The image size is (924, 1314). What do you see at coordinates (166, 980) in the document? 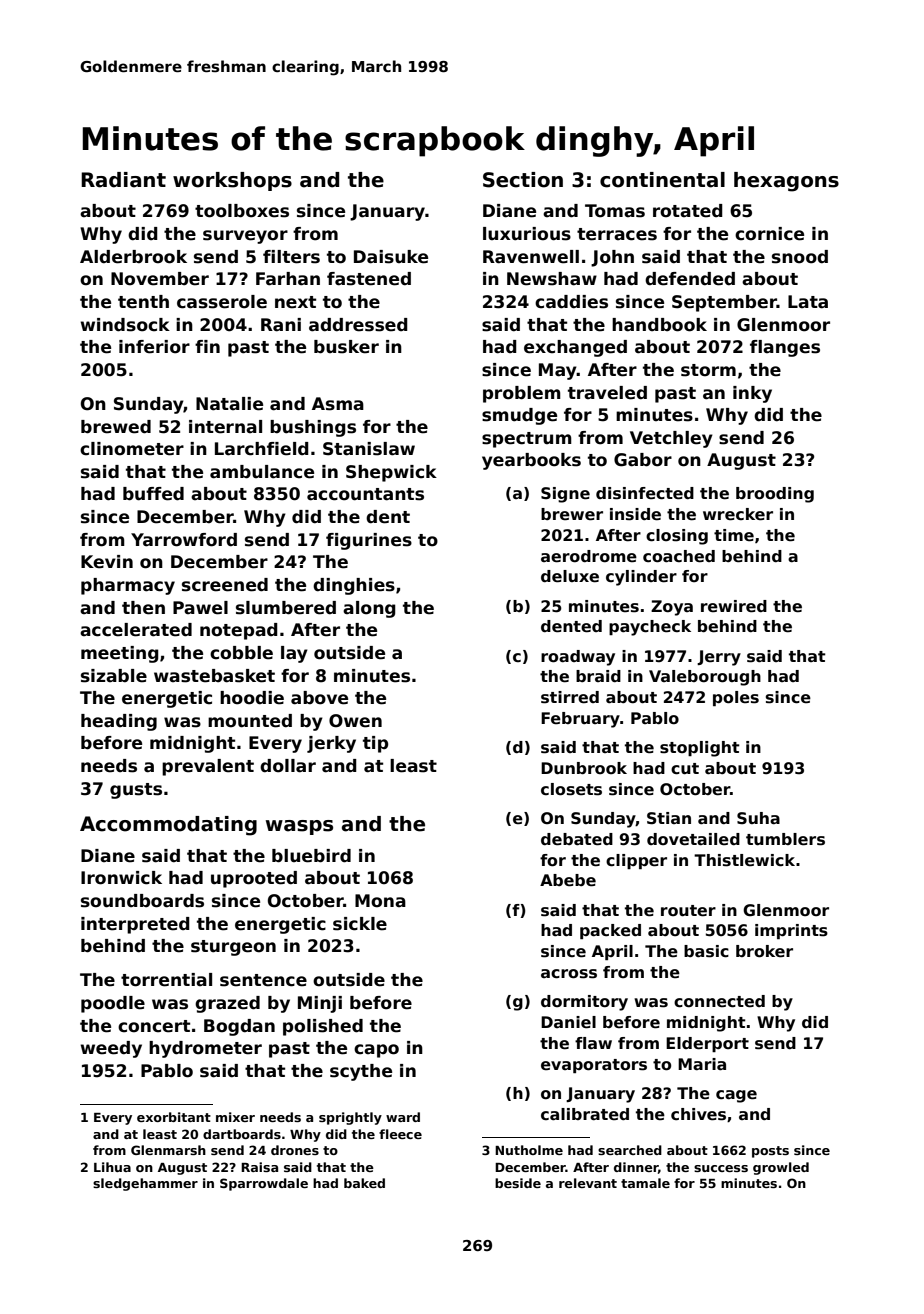
I see `torrential` at bounding box center [166, 980].
